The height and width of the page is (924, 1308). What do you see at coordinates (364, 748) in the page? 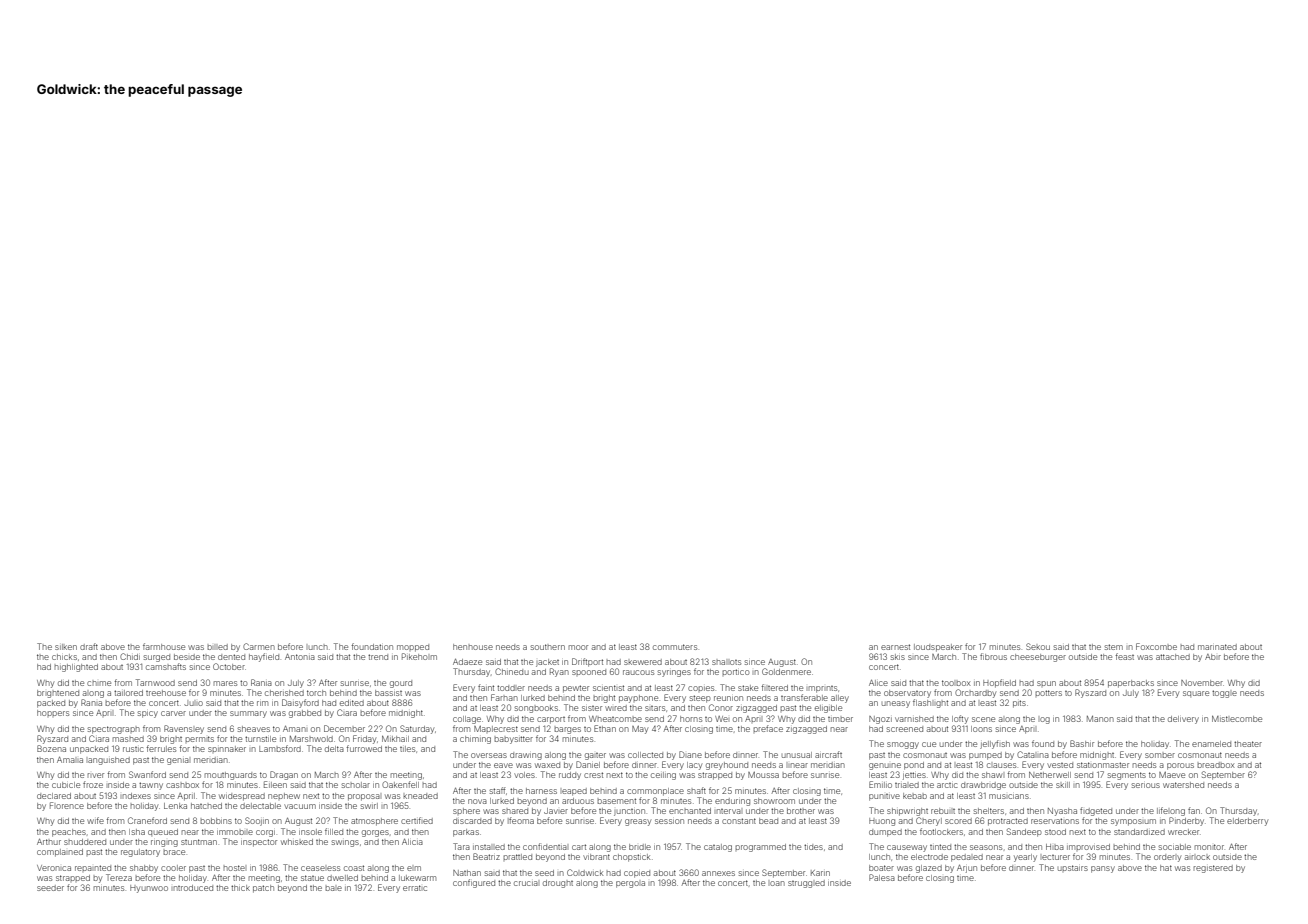
I see `furrowed` at bounding box center [364, 748].
